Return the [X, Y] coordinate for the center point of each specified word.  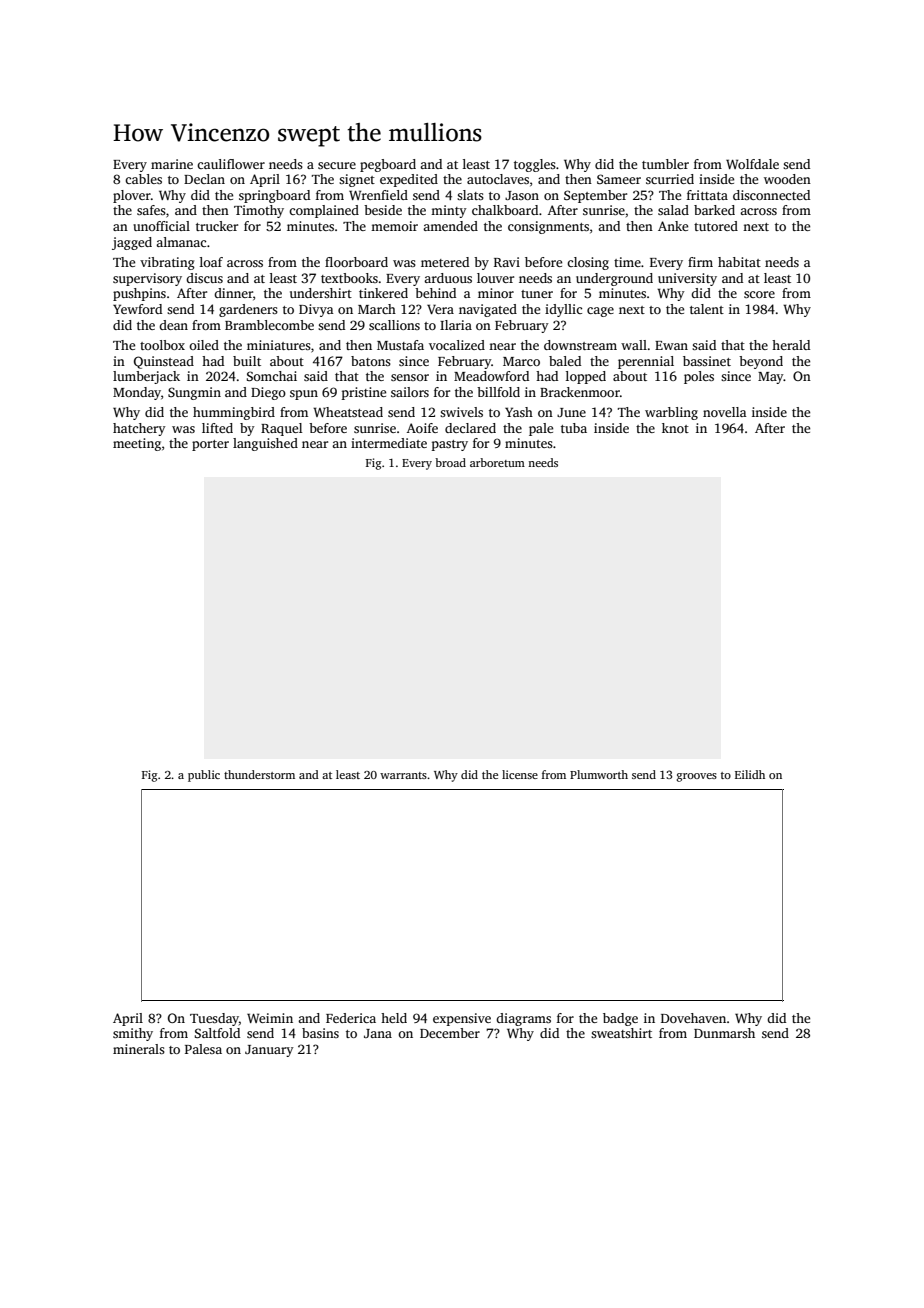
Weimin [270, 1018]
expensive [462, 1019]
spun [304, 395]
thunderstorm [259, 774]
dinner [233, 293]
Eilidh [750, 774]
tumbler [665, 164]
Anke [673, 226]
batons [371, 361]
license [520, 774]
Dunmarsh [724, 1033]
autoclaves [498, 179]
